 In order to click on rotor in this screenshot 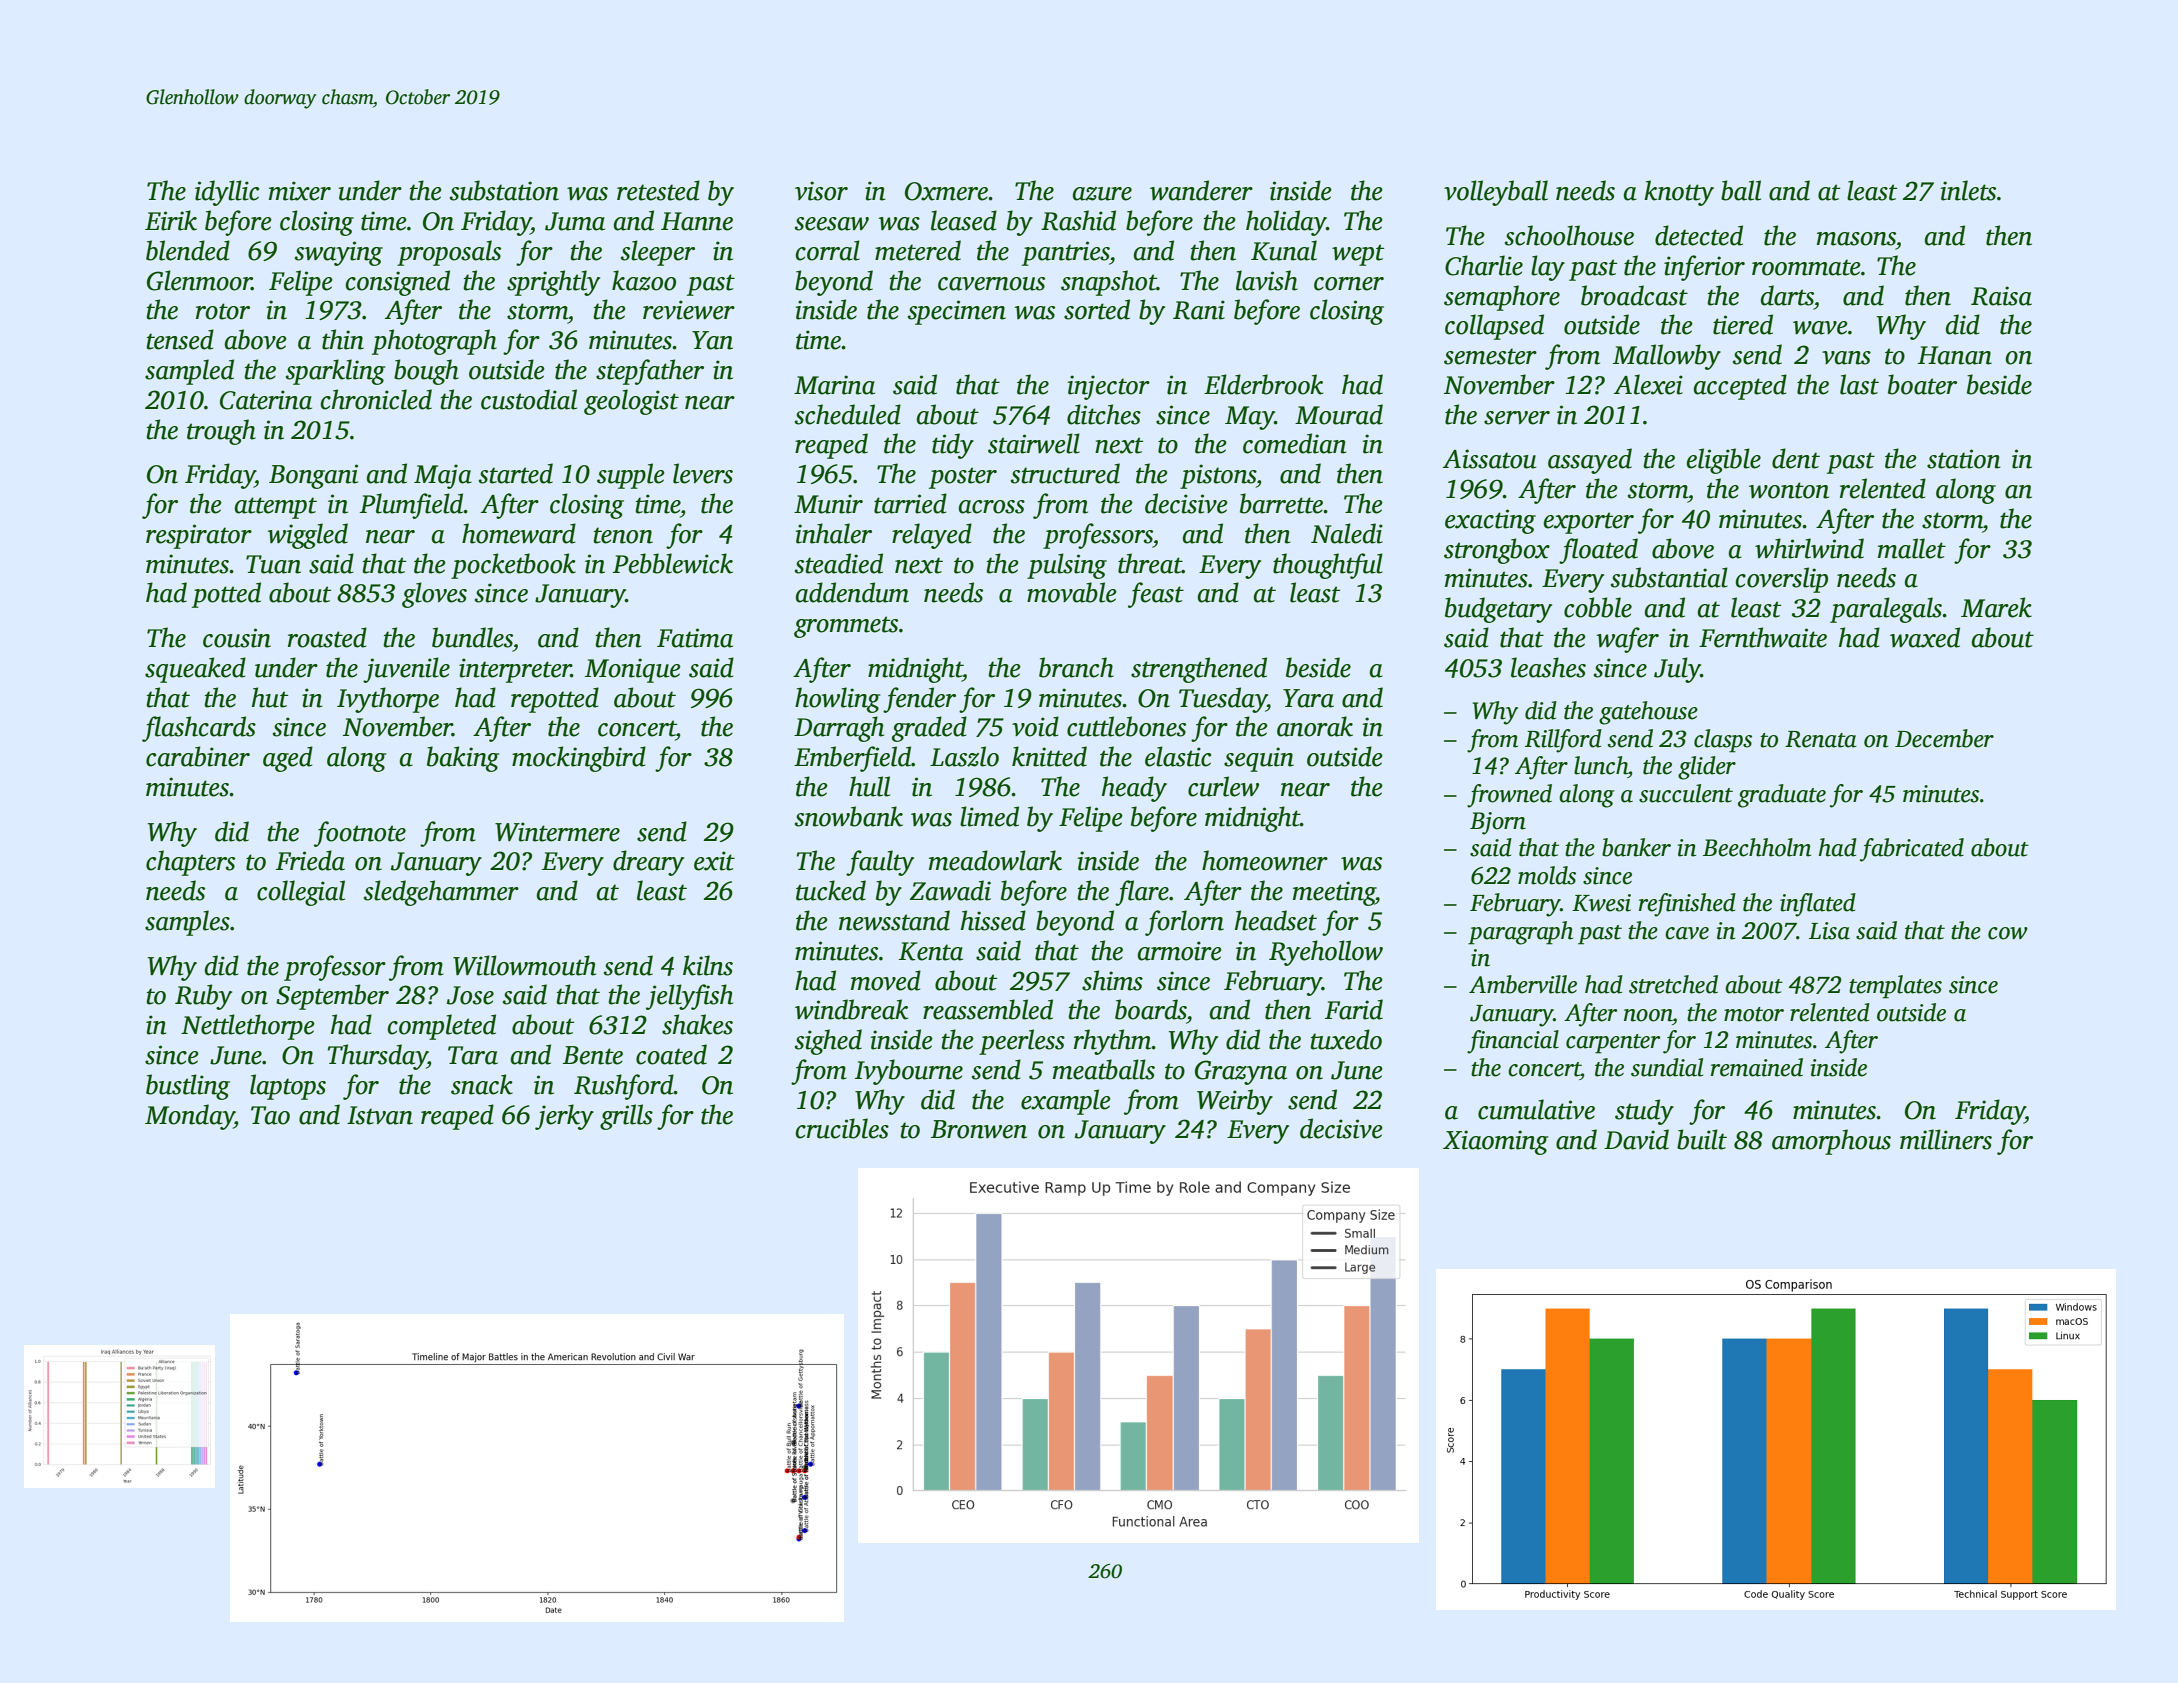, I will do `click(223, 311)`.
